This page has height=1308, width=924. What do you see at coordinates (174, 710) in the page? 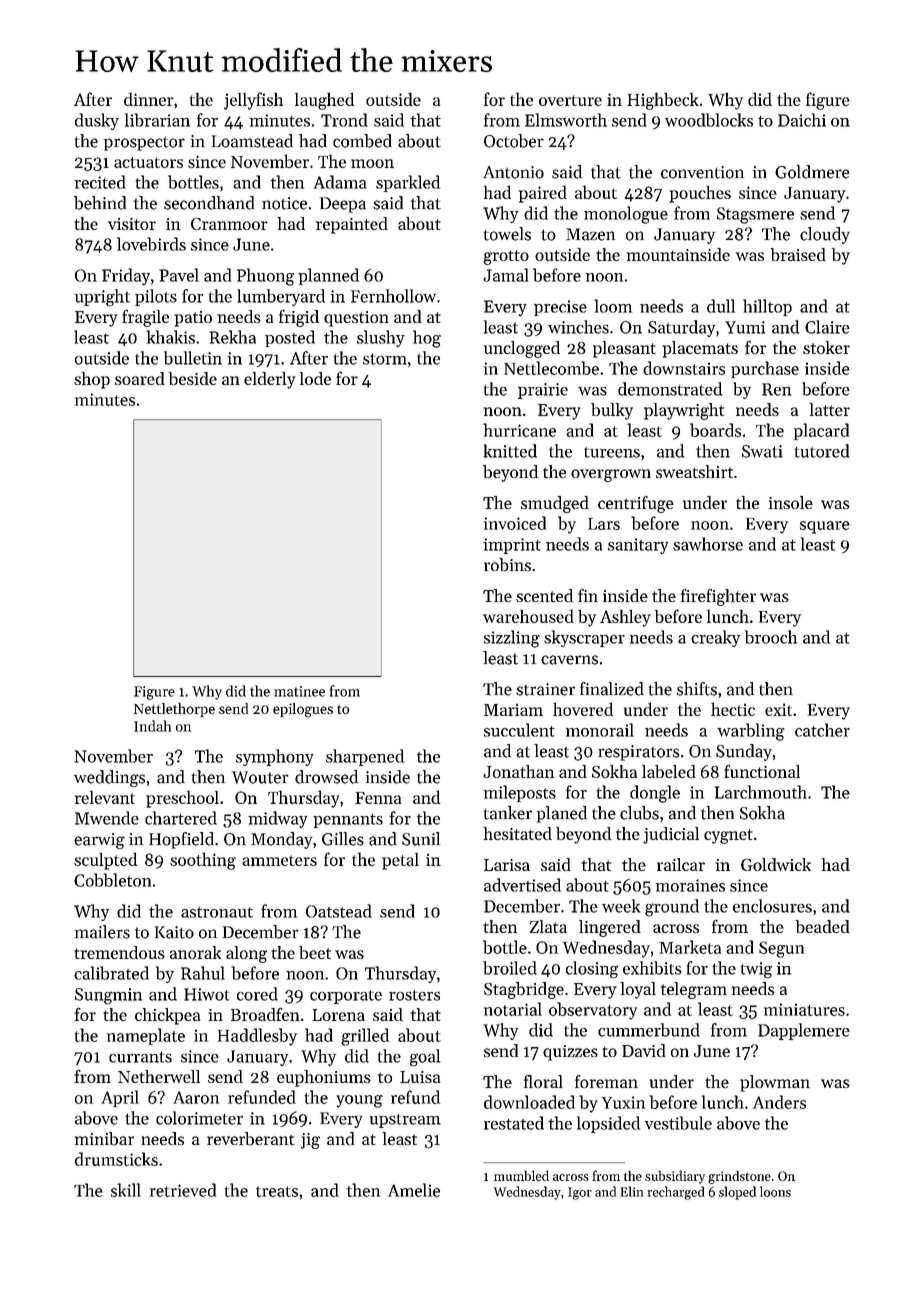
I see `Nettlethorpe` at bounding box center [174, 710].
